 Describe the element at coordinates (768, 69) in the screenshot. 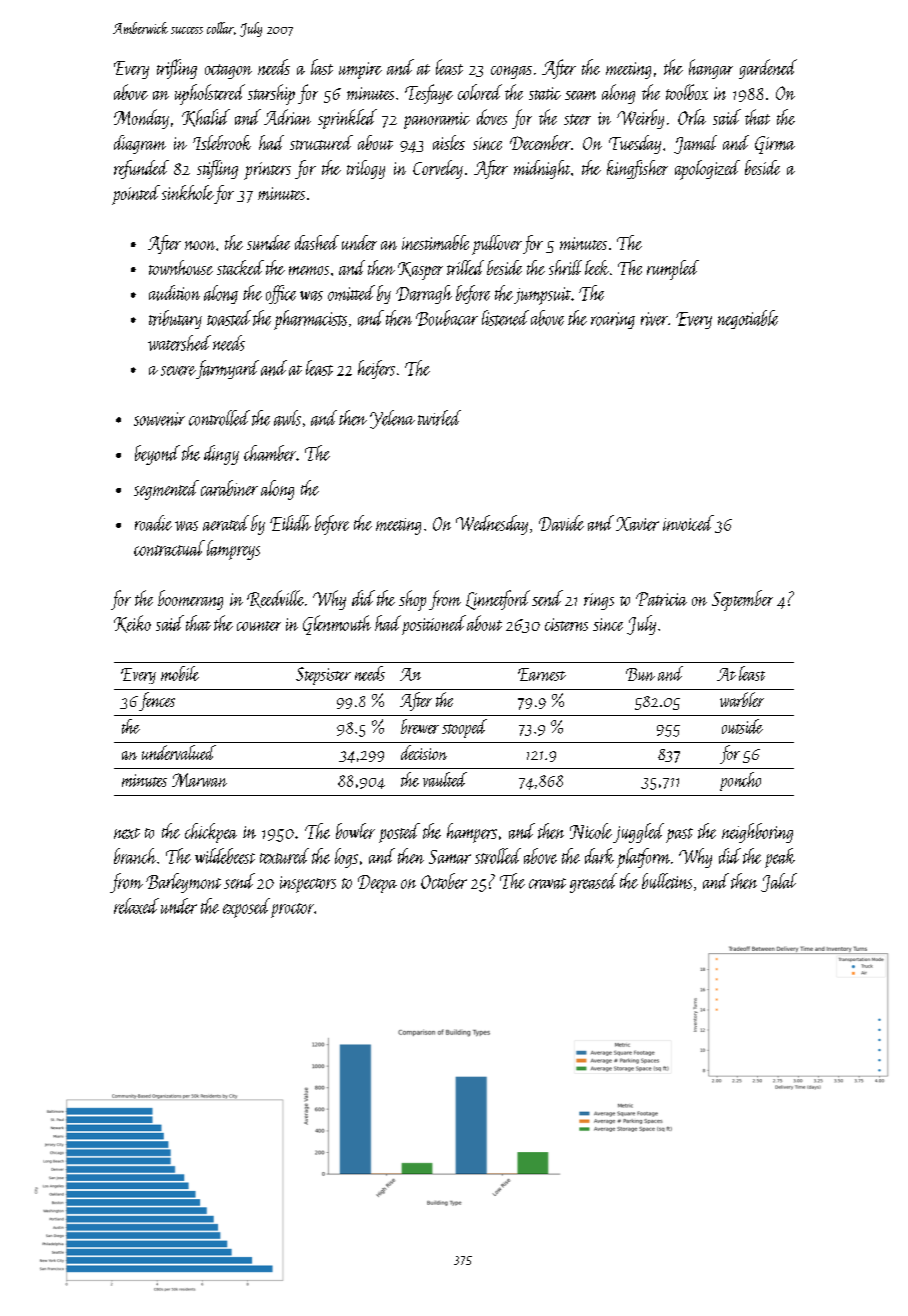

I see `gardened` at that location.
